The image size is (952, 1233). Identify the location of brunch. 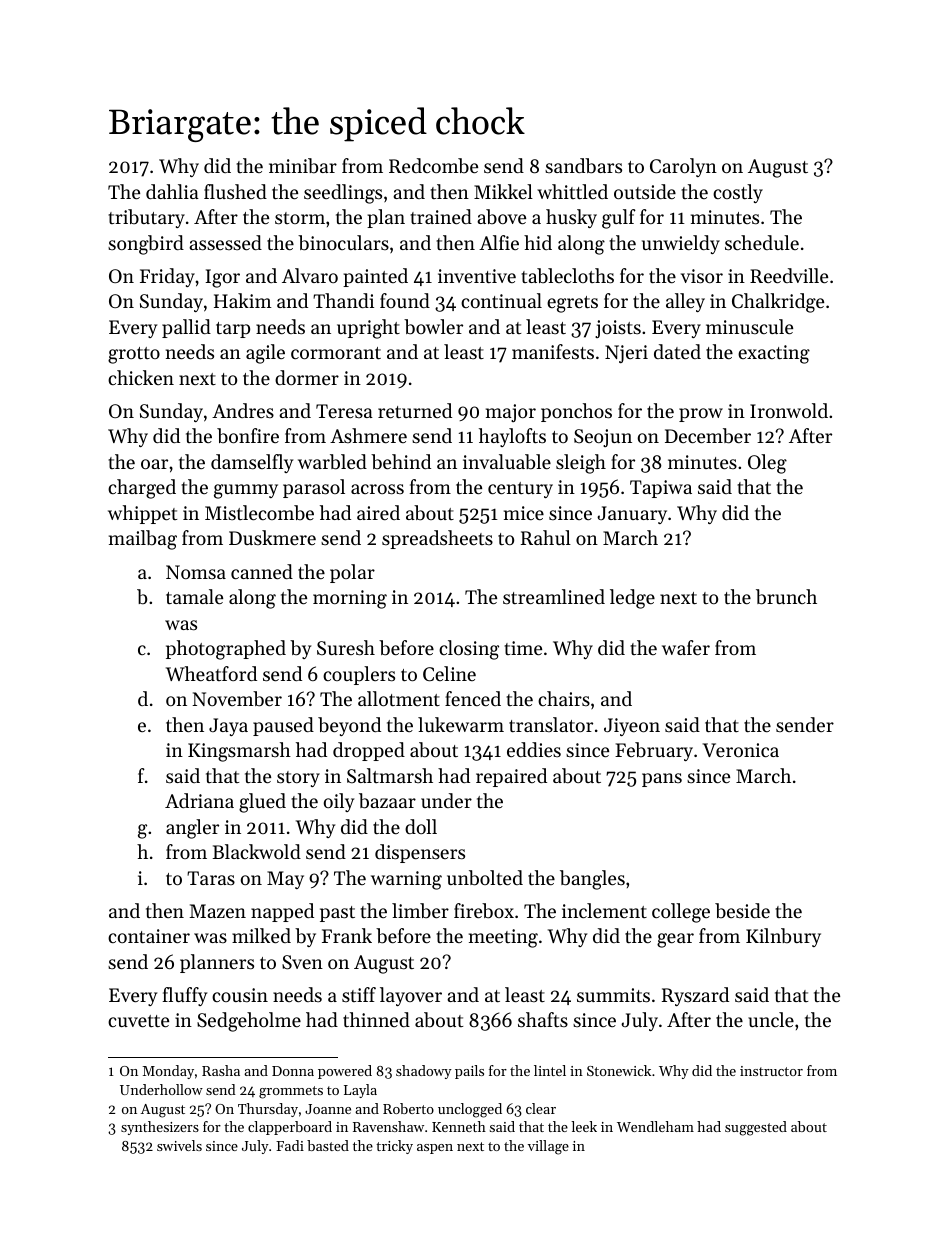
(786, 597).
